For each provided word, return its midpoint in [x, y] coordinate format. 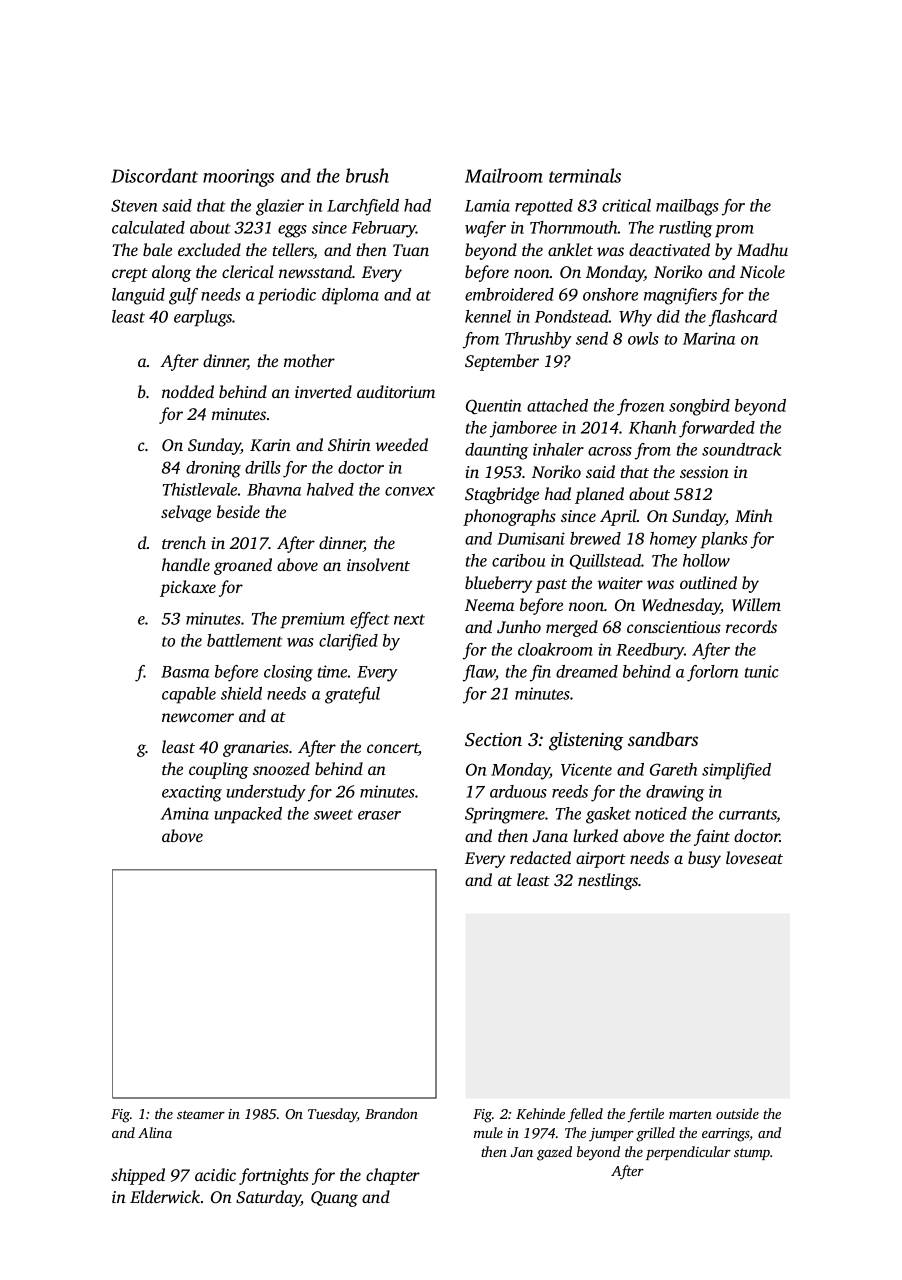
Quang [334, 1199]
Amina [185, 813]
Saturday [268, 1198]
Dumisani [531, 538]
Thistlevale [200, 489]
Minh [754, 515]
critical [626, 205]
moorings [238, 178]
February [384, 229]
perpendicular [688, 1153]
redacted [540, 857]
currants [748, 816]
